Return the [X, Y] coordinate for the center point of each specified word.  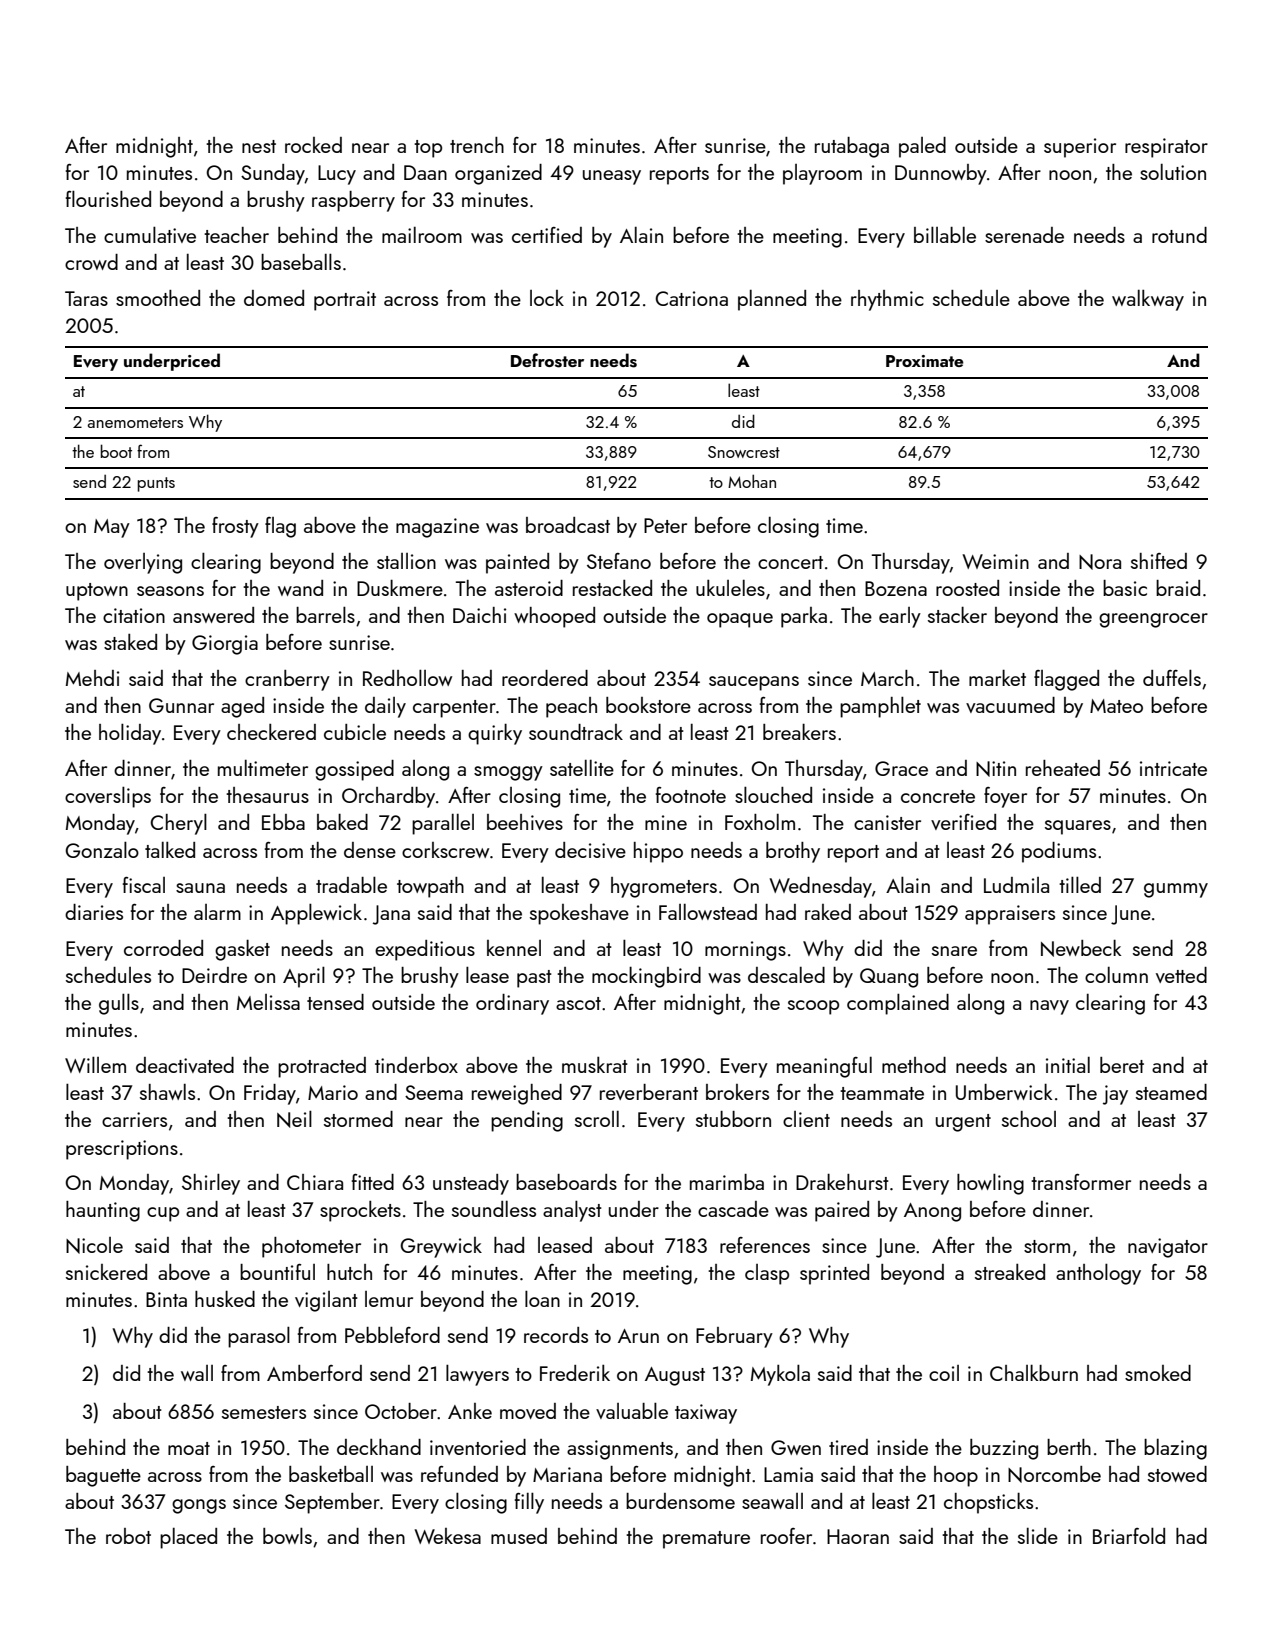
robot [128, 1536]
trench [477, 145]
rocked [313, 145]
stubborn [733, 1119]
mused [519, 1536]
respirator [1166, 148]
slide [1038, 1536]
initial [1068, 1065]
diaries [94, 912]
